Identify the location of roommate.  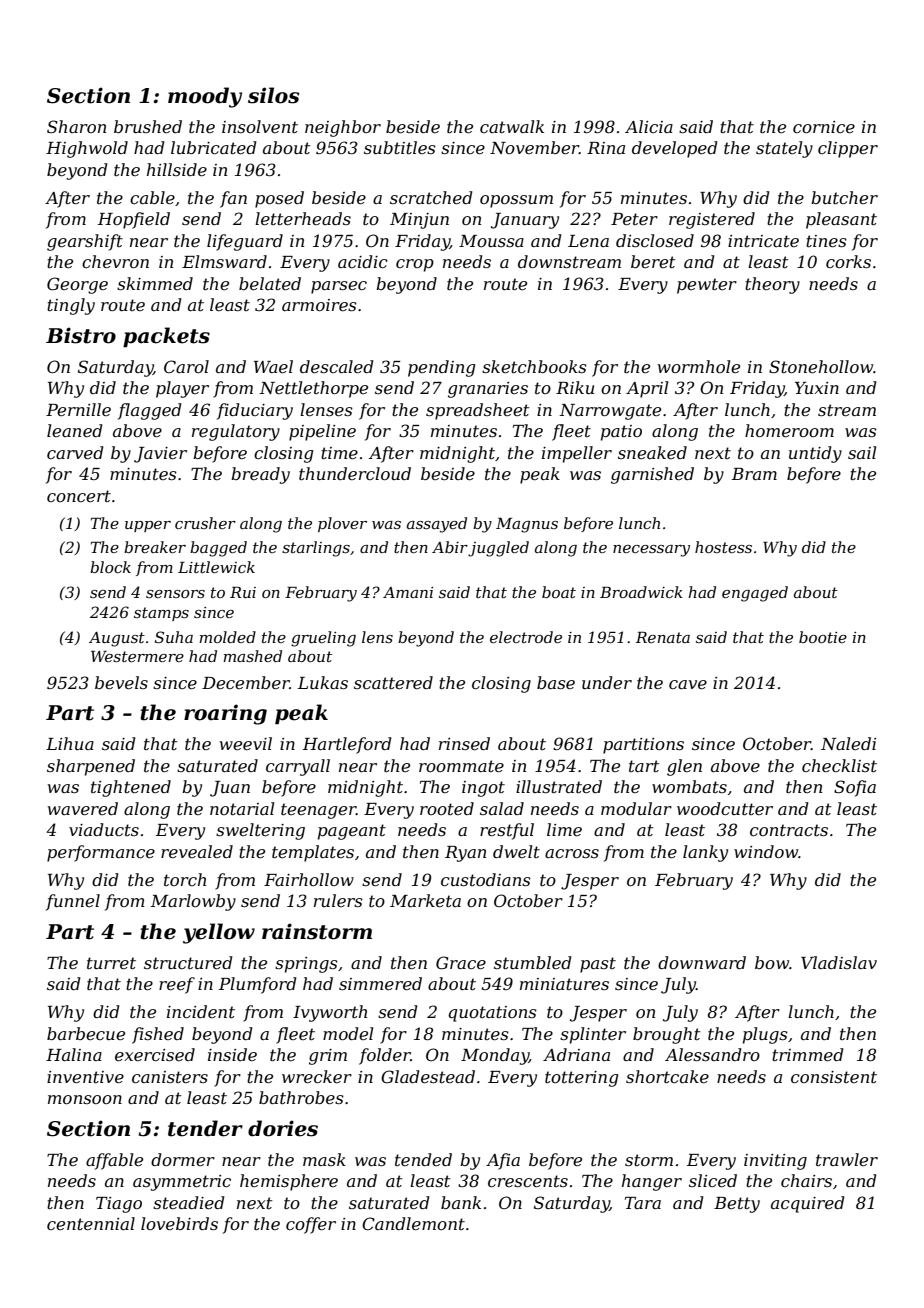
(461, 766).
